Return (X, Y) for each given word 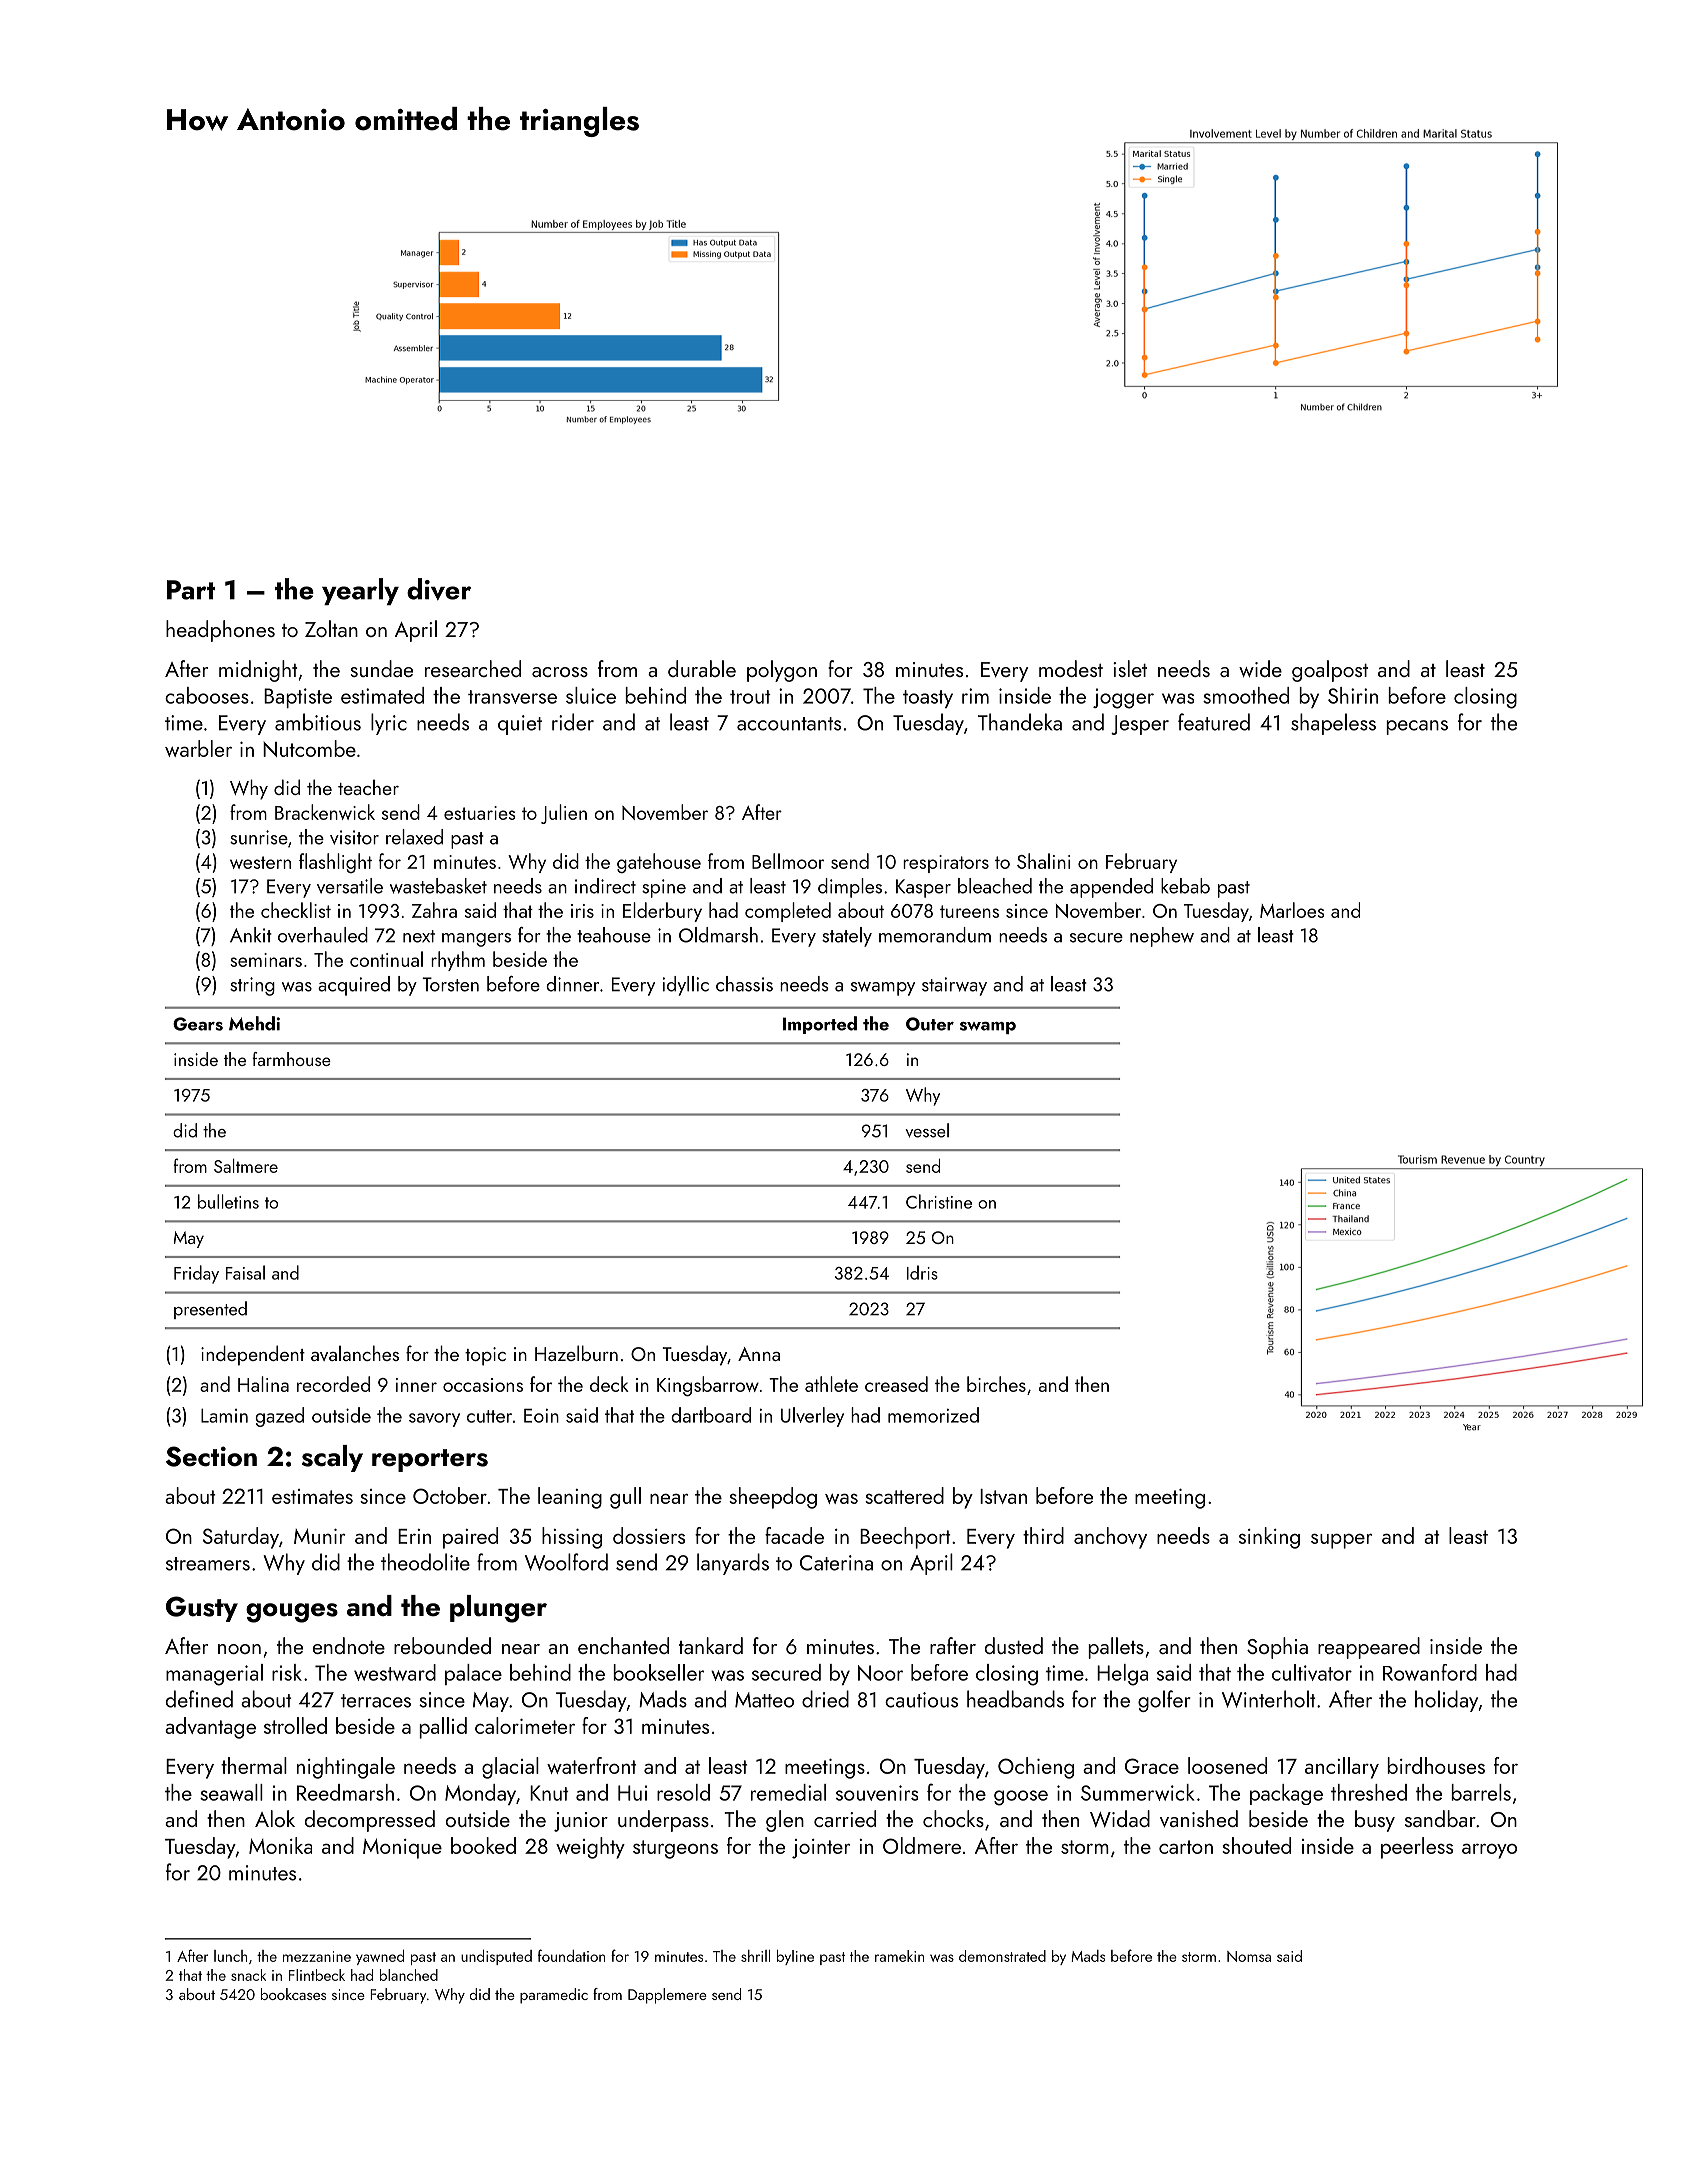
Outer (930, 1024)
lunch (230, 1956)
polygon (782, 671)
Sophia (1277, 1648)
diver (439, 589)
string (252, 986)
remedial (788, 1792)
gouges (292, 1613)
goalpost (1330, 671)
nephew (1162, 937)
